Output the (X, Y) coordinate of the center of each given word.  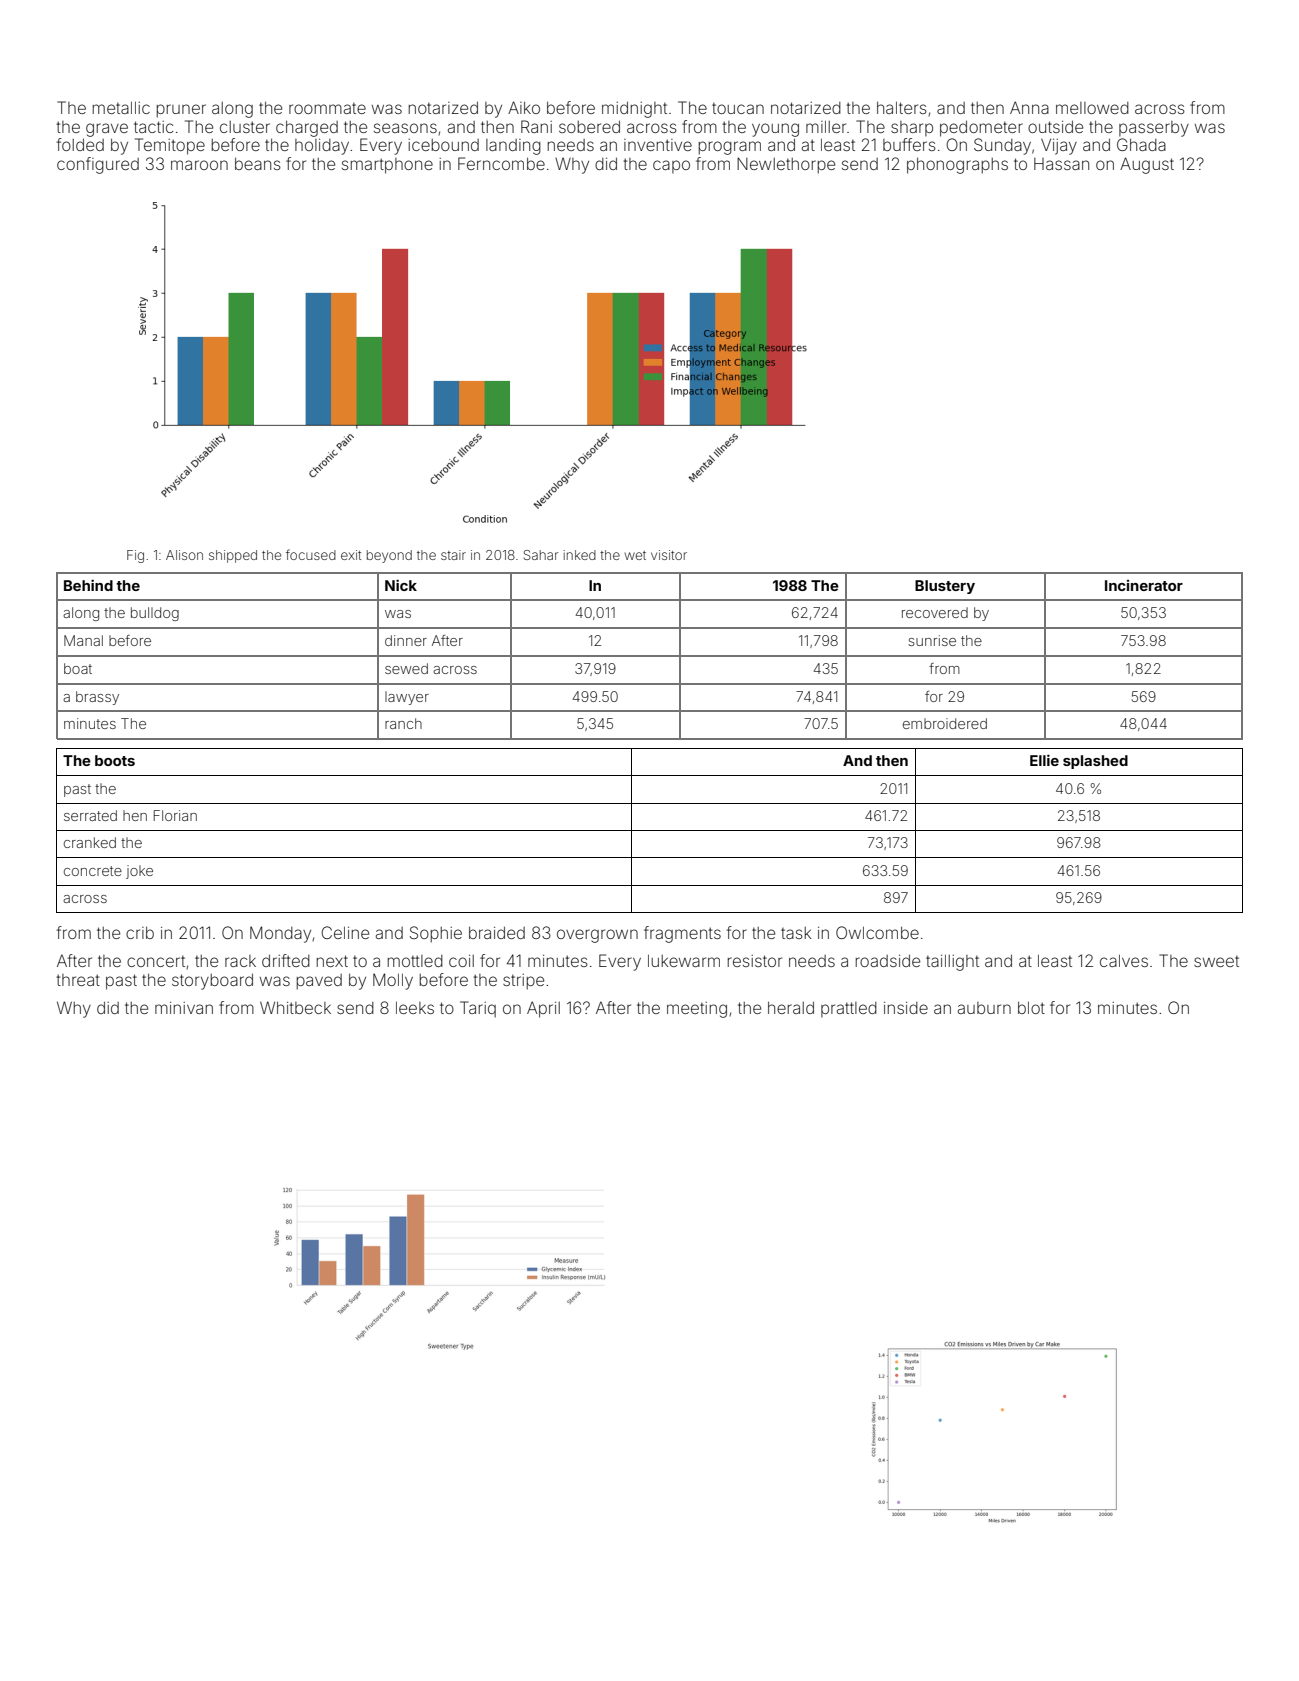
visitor (669, 555)
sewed (406, 668)
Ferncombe (501, 163)
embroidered (945, 723)
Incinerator (1144, 585)
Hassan (1061, 164)
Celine (345, 932)
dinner (406, 640)
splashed (1095, 762)
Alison (184, 555)
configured (98, 165)
